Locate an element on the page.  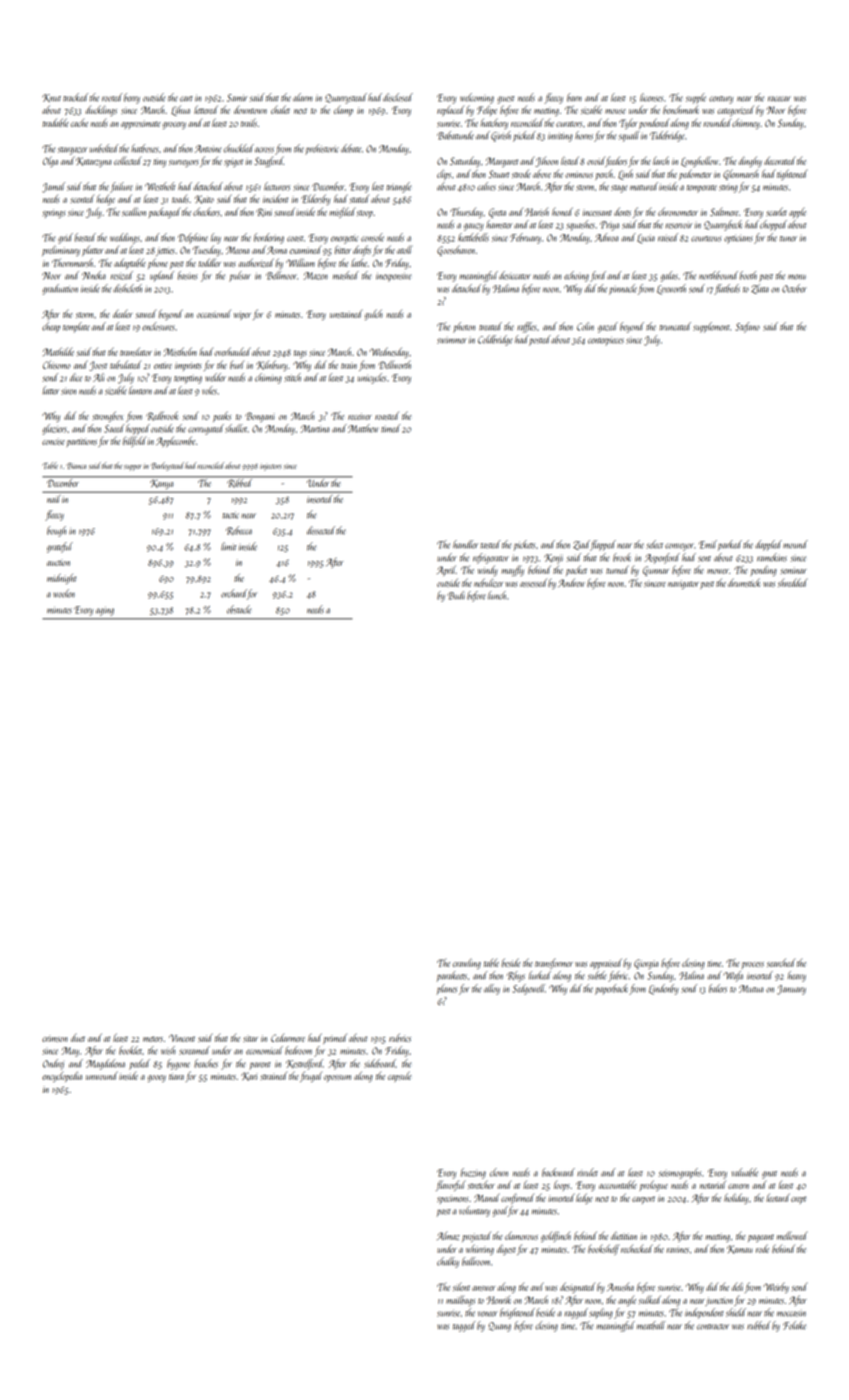
pickets is located at coordinates (524, 545).
